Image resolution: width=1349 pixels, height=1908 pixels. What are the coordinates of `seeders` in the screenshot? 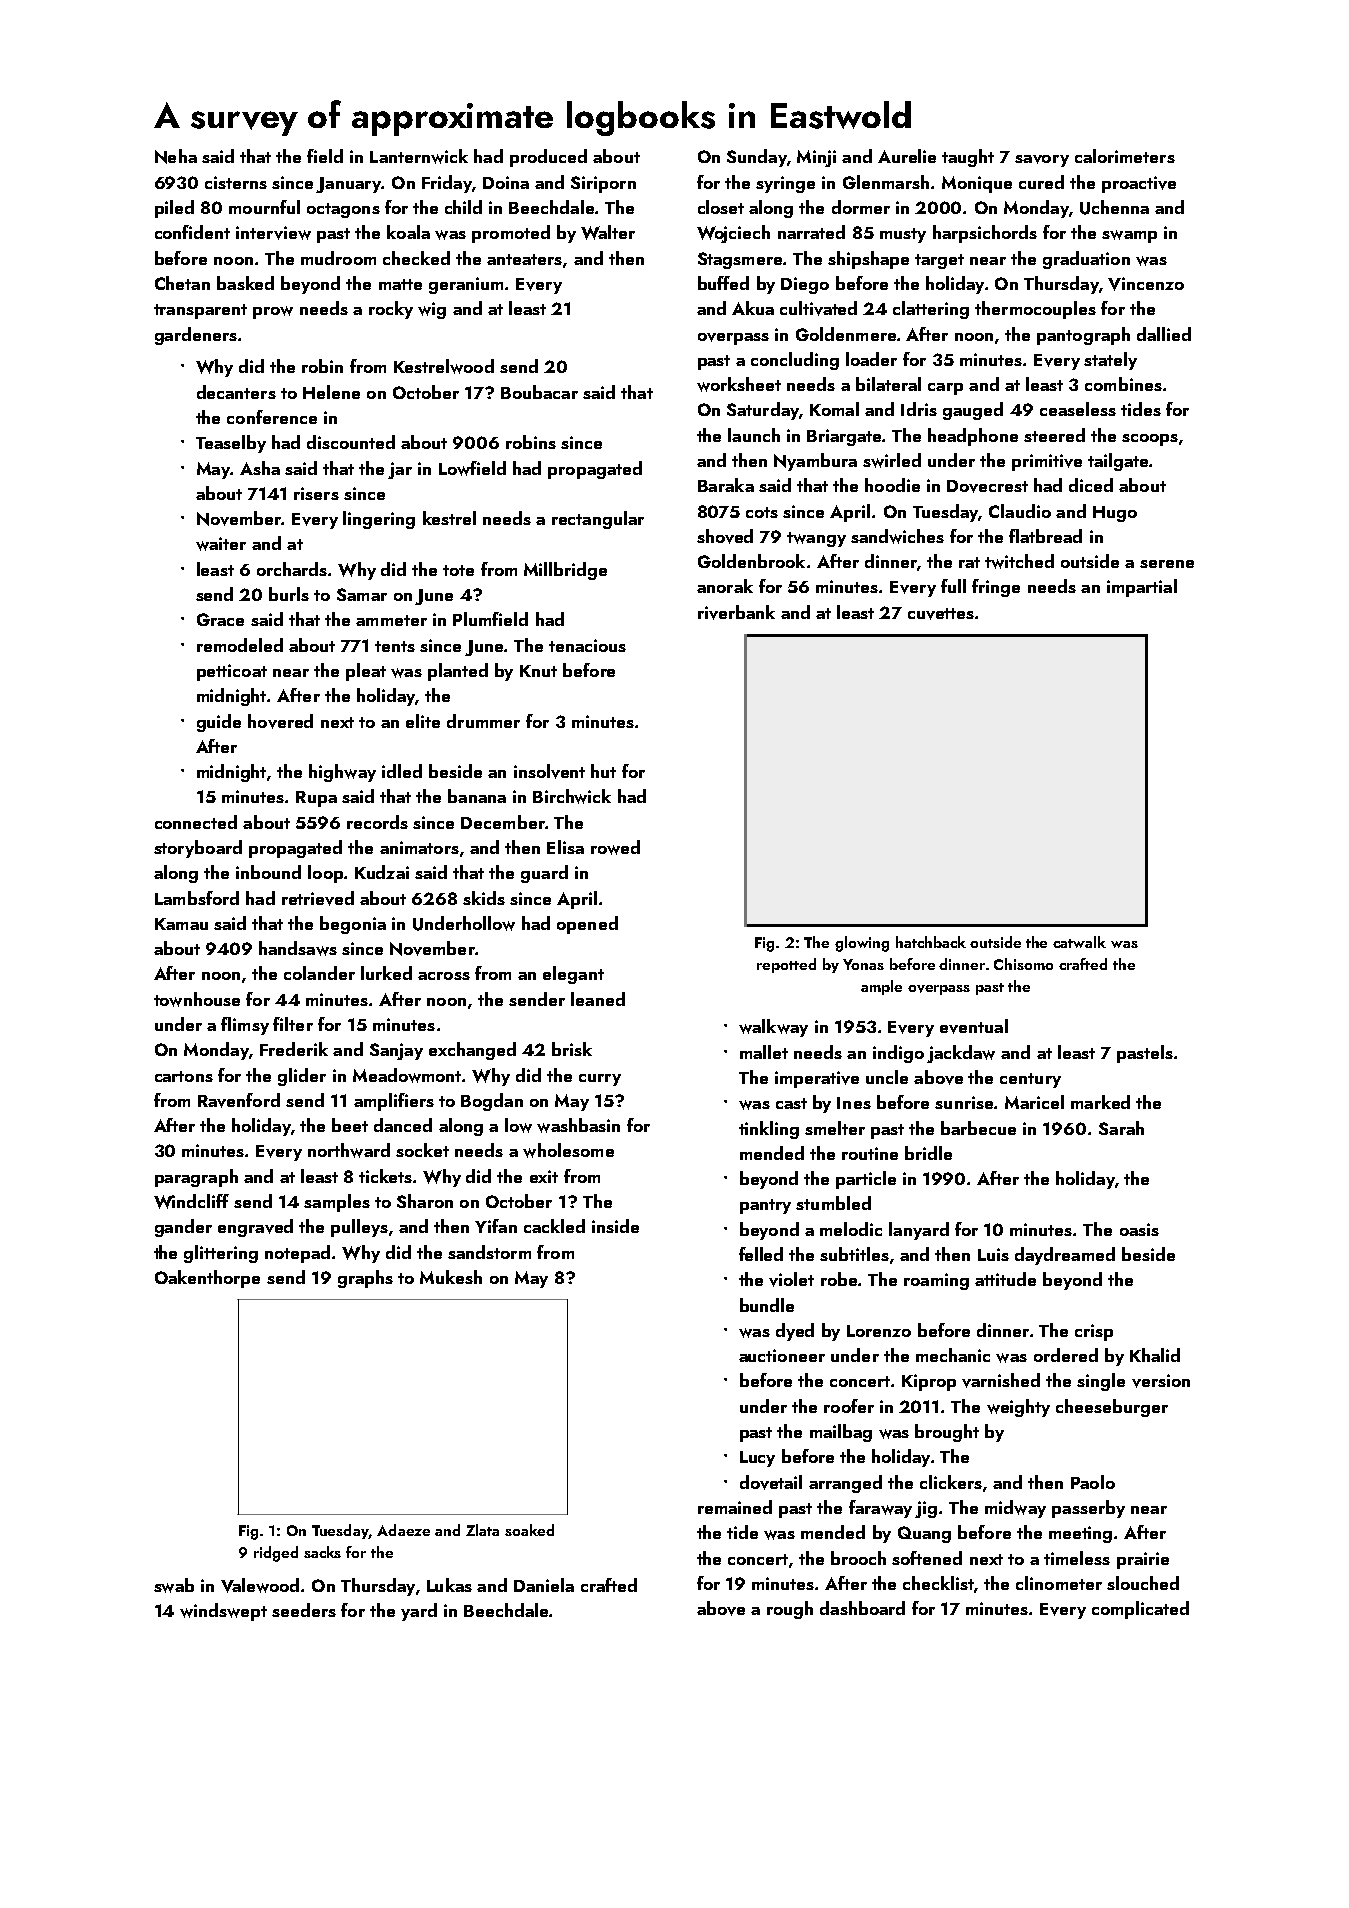 It's located at (304, 1610).
